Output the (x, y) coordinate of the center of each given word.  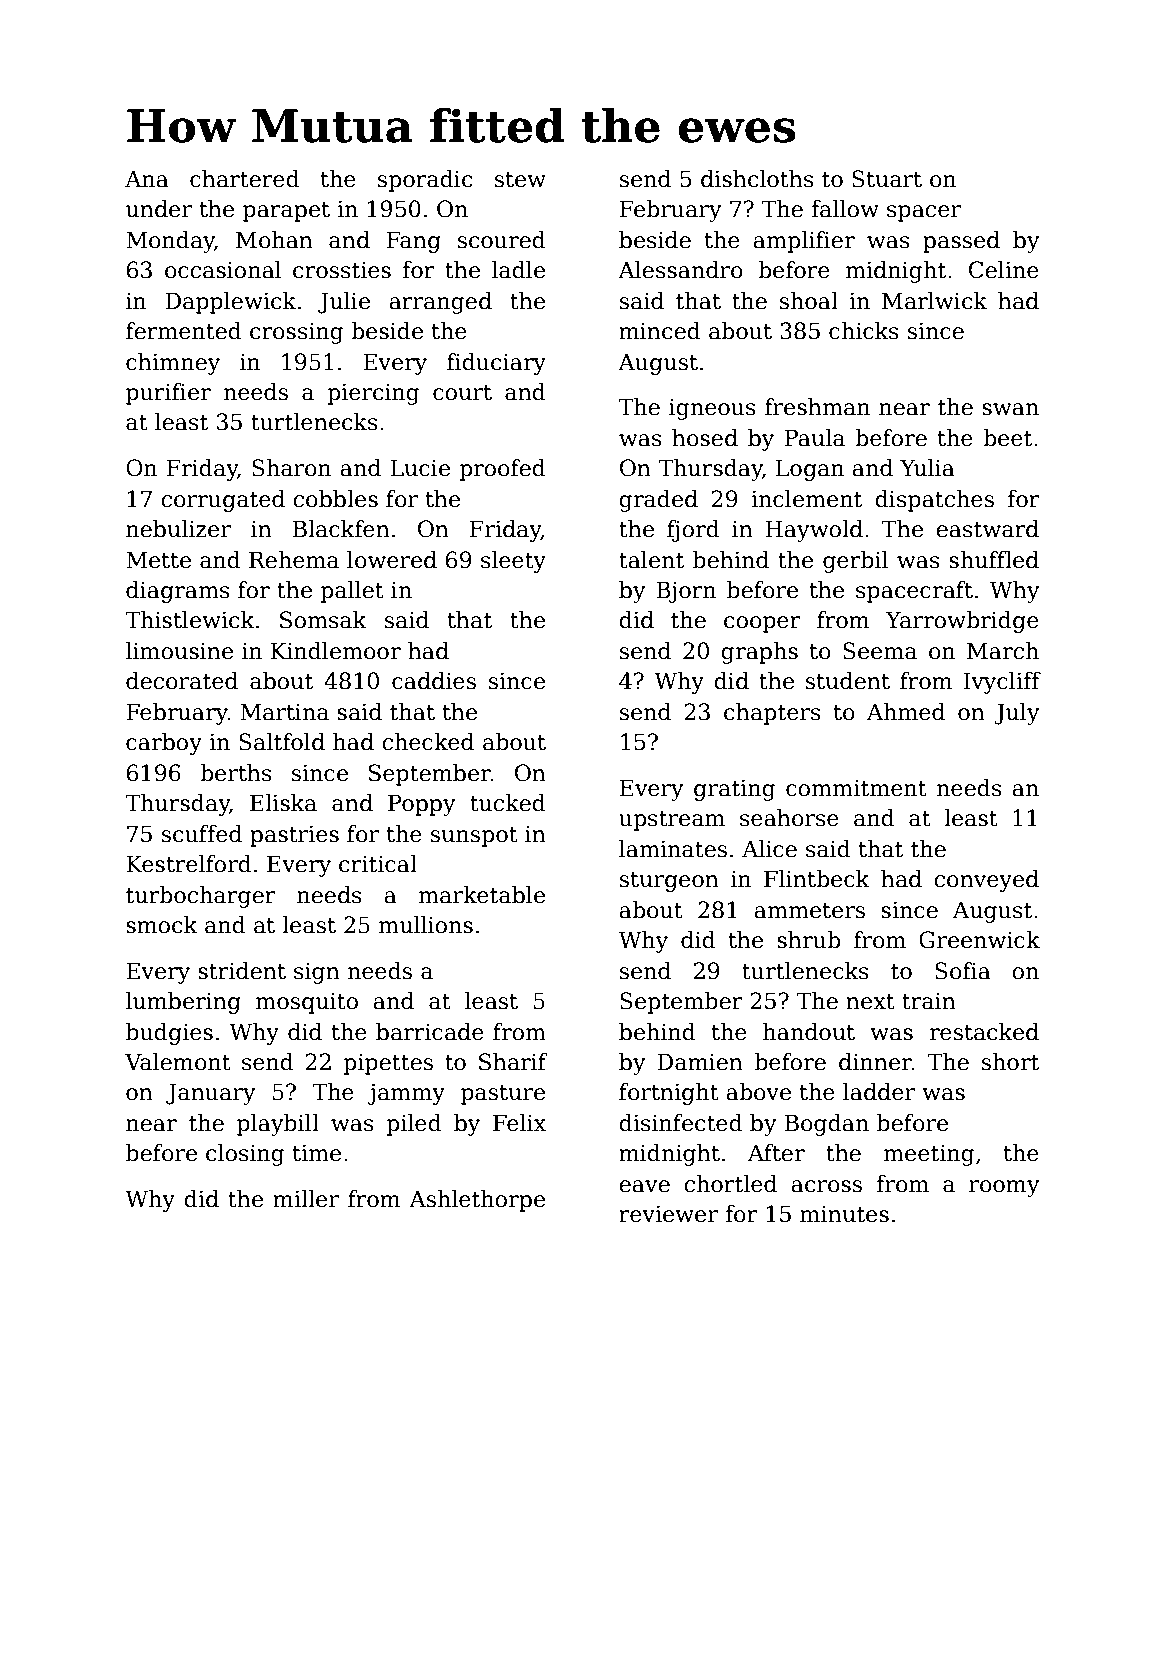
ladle (518, 270)
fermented (184, 331)
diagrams (178, 592)
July (1017, 714)
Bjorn (686, 592)
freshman (817, 407)
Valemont (178, 1062)
